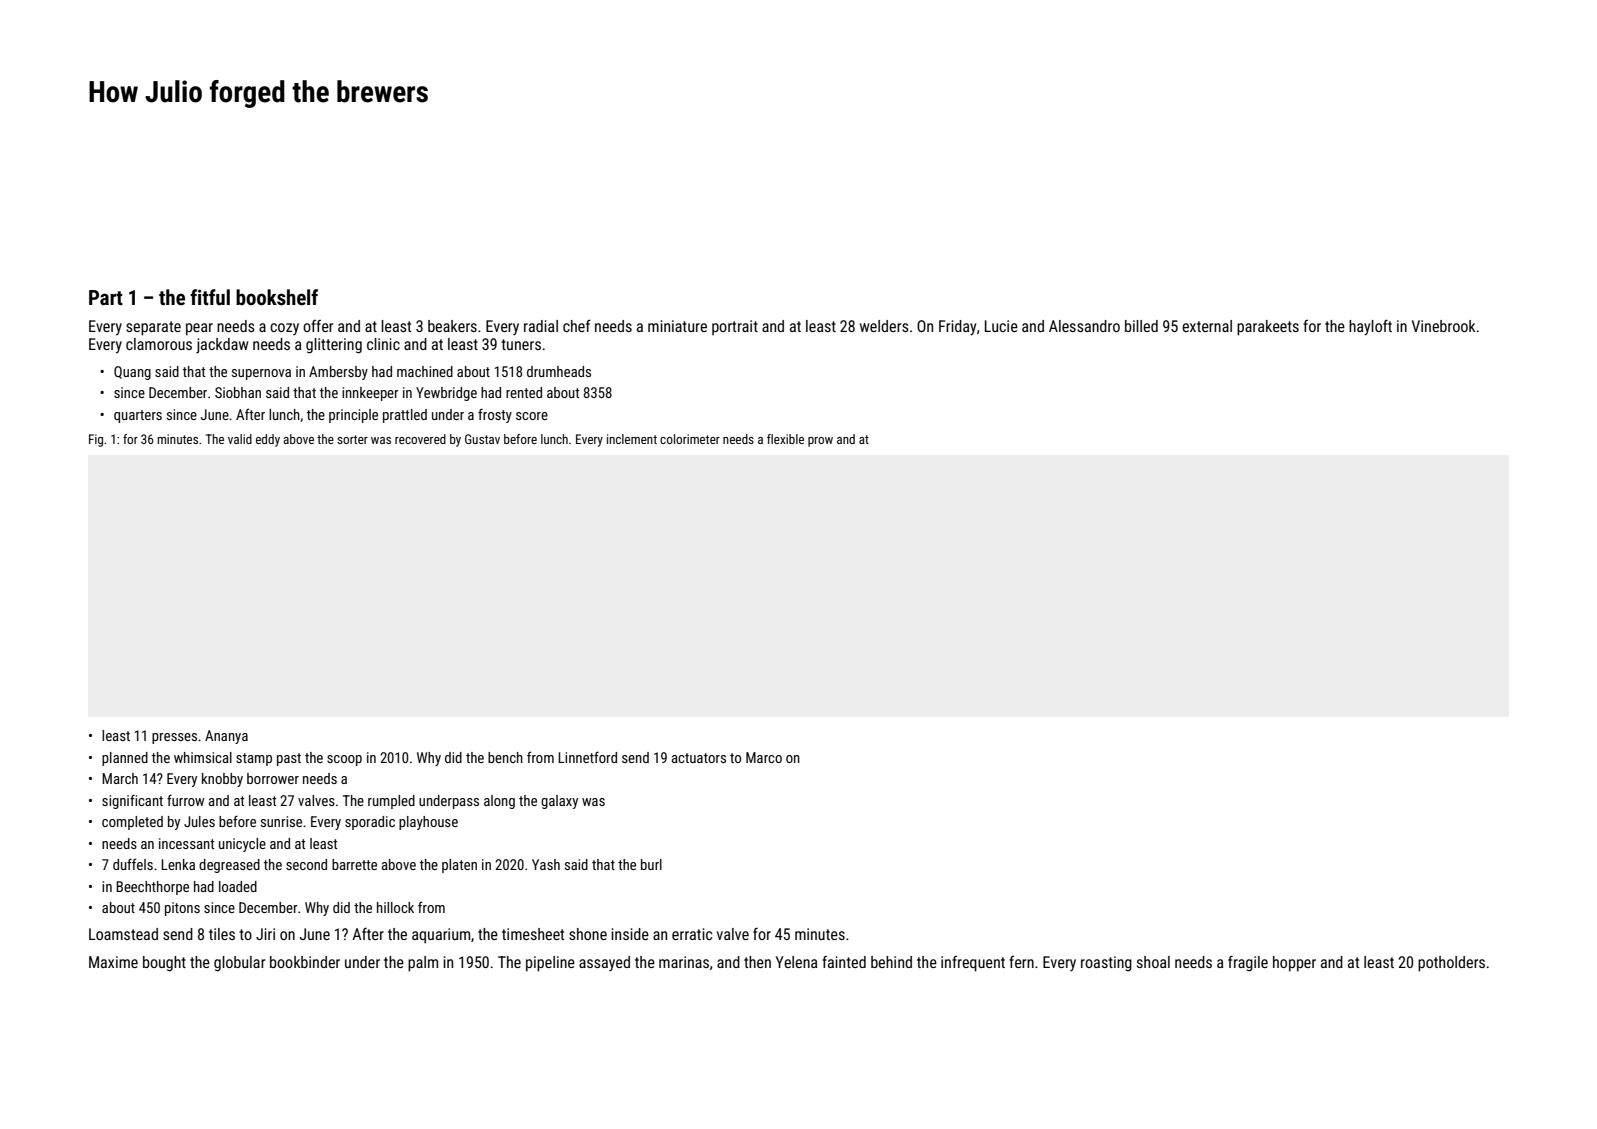 Image resolution: width=1597 pixels, height=1129 pixels. What do you see at coordinates (764, 757) in the document?
I see `Marco` at bounding box center [764, 757].
